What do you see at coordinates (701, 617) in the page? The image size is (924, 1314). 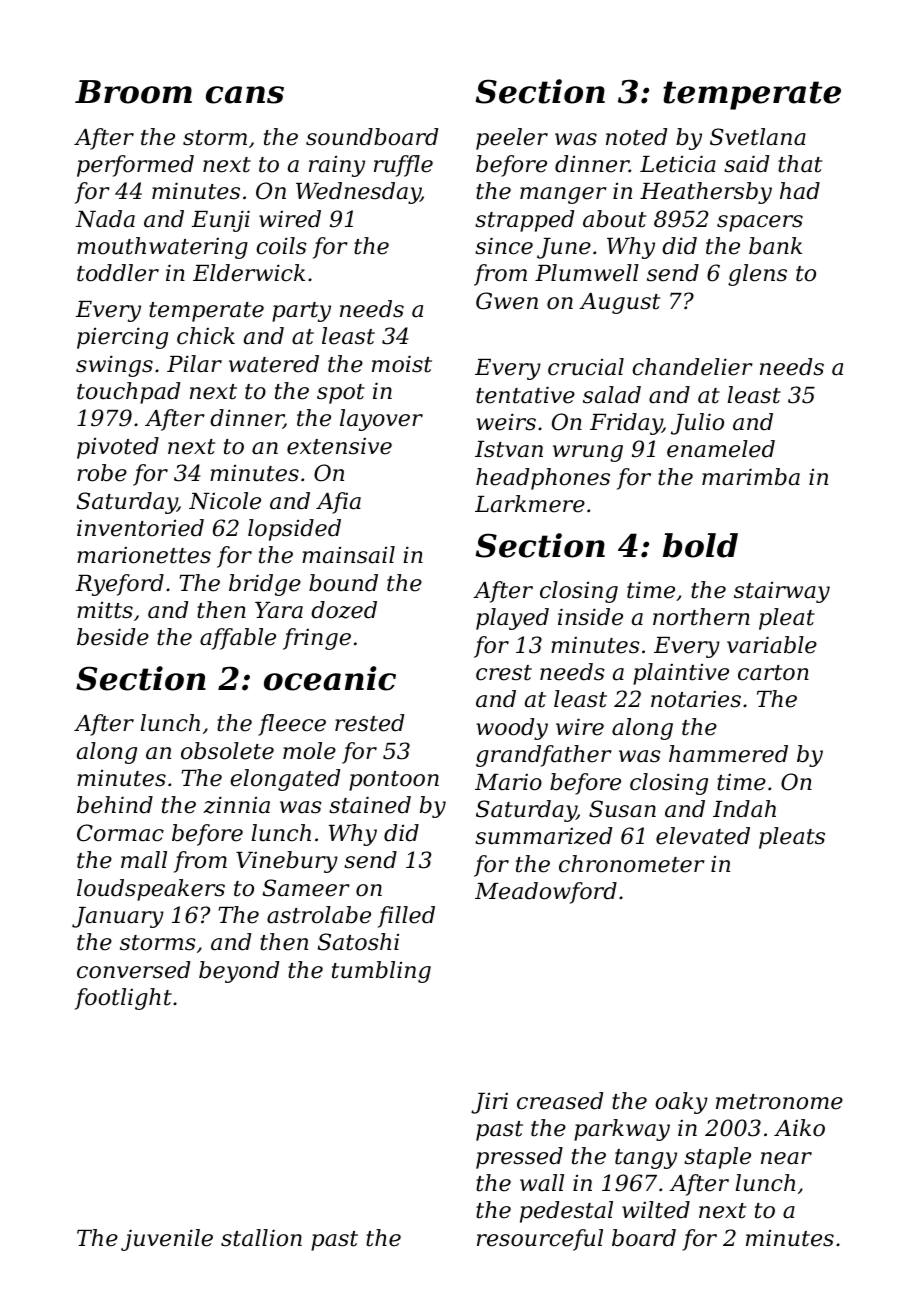 I see `northern` at bounding box center [701, 617].
